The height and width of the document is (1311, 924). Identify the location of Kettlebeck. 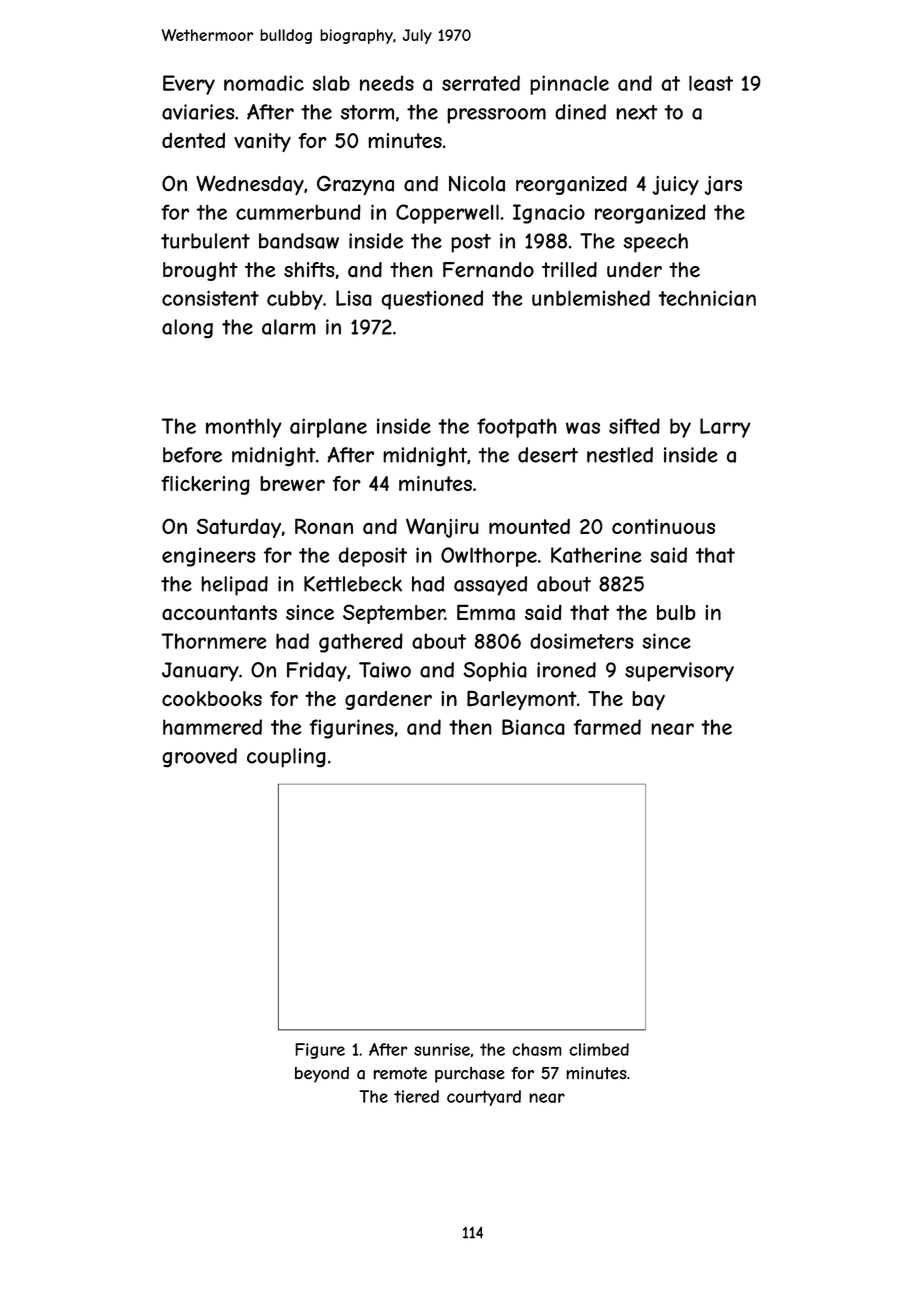
(353, 584).
